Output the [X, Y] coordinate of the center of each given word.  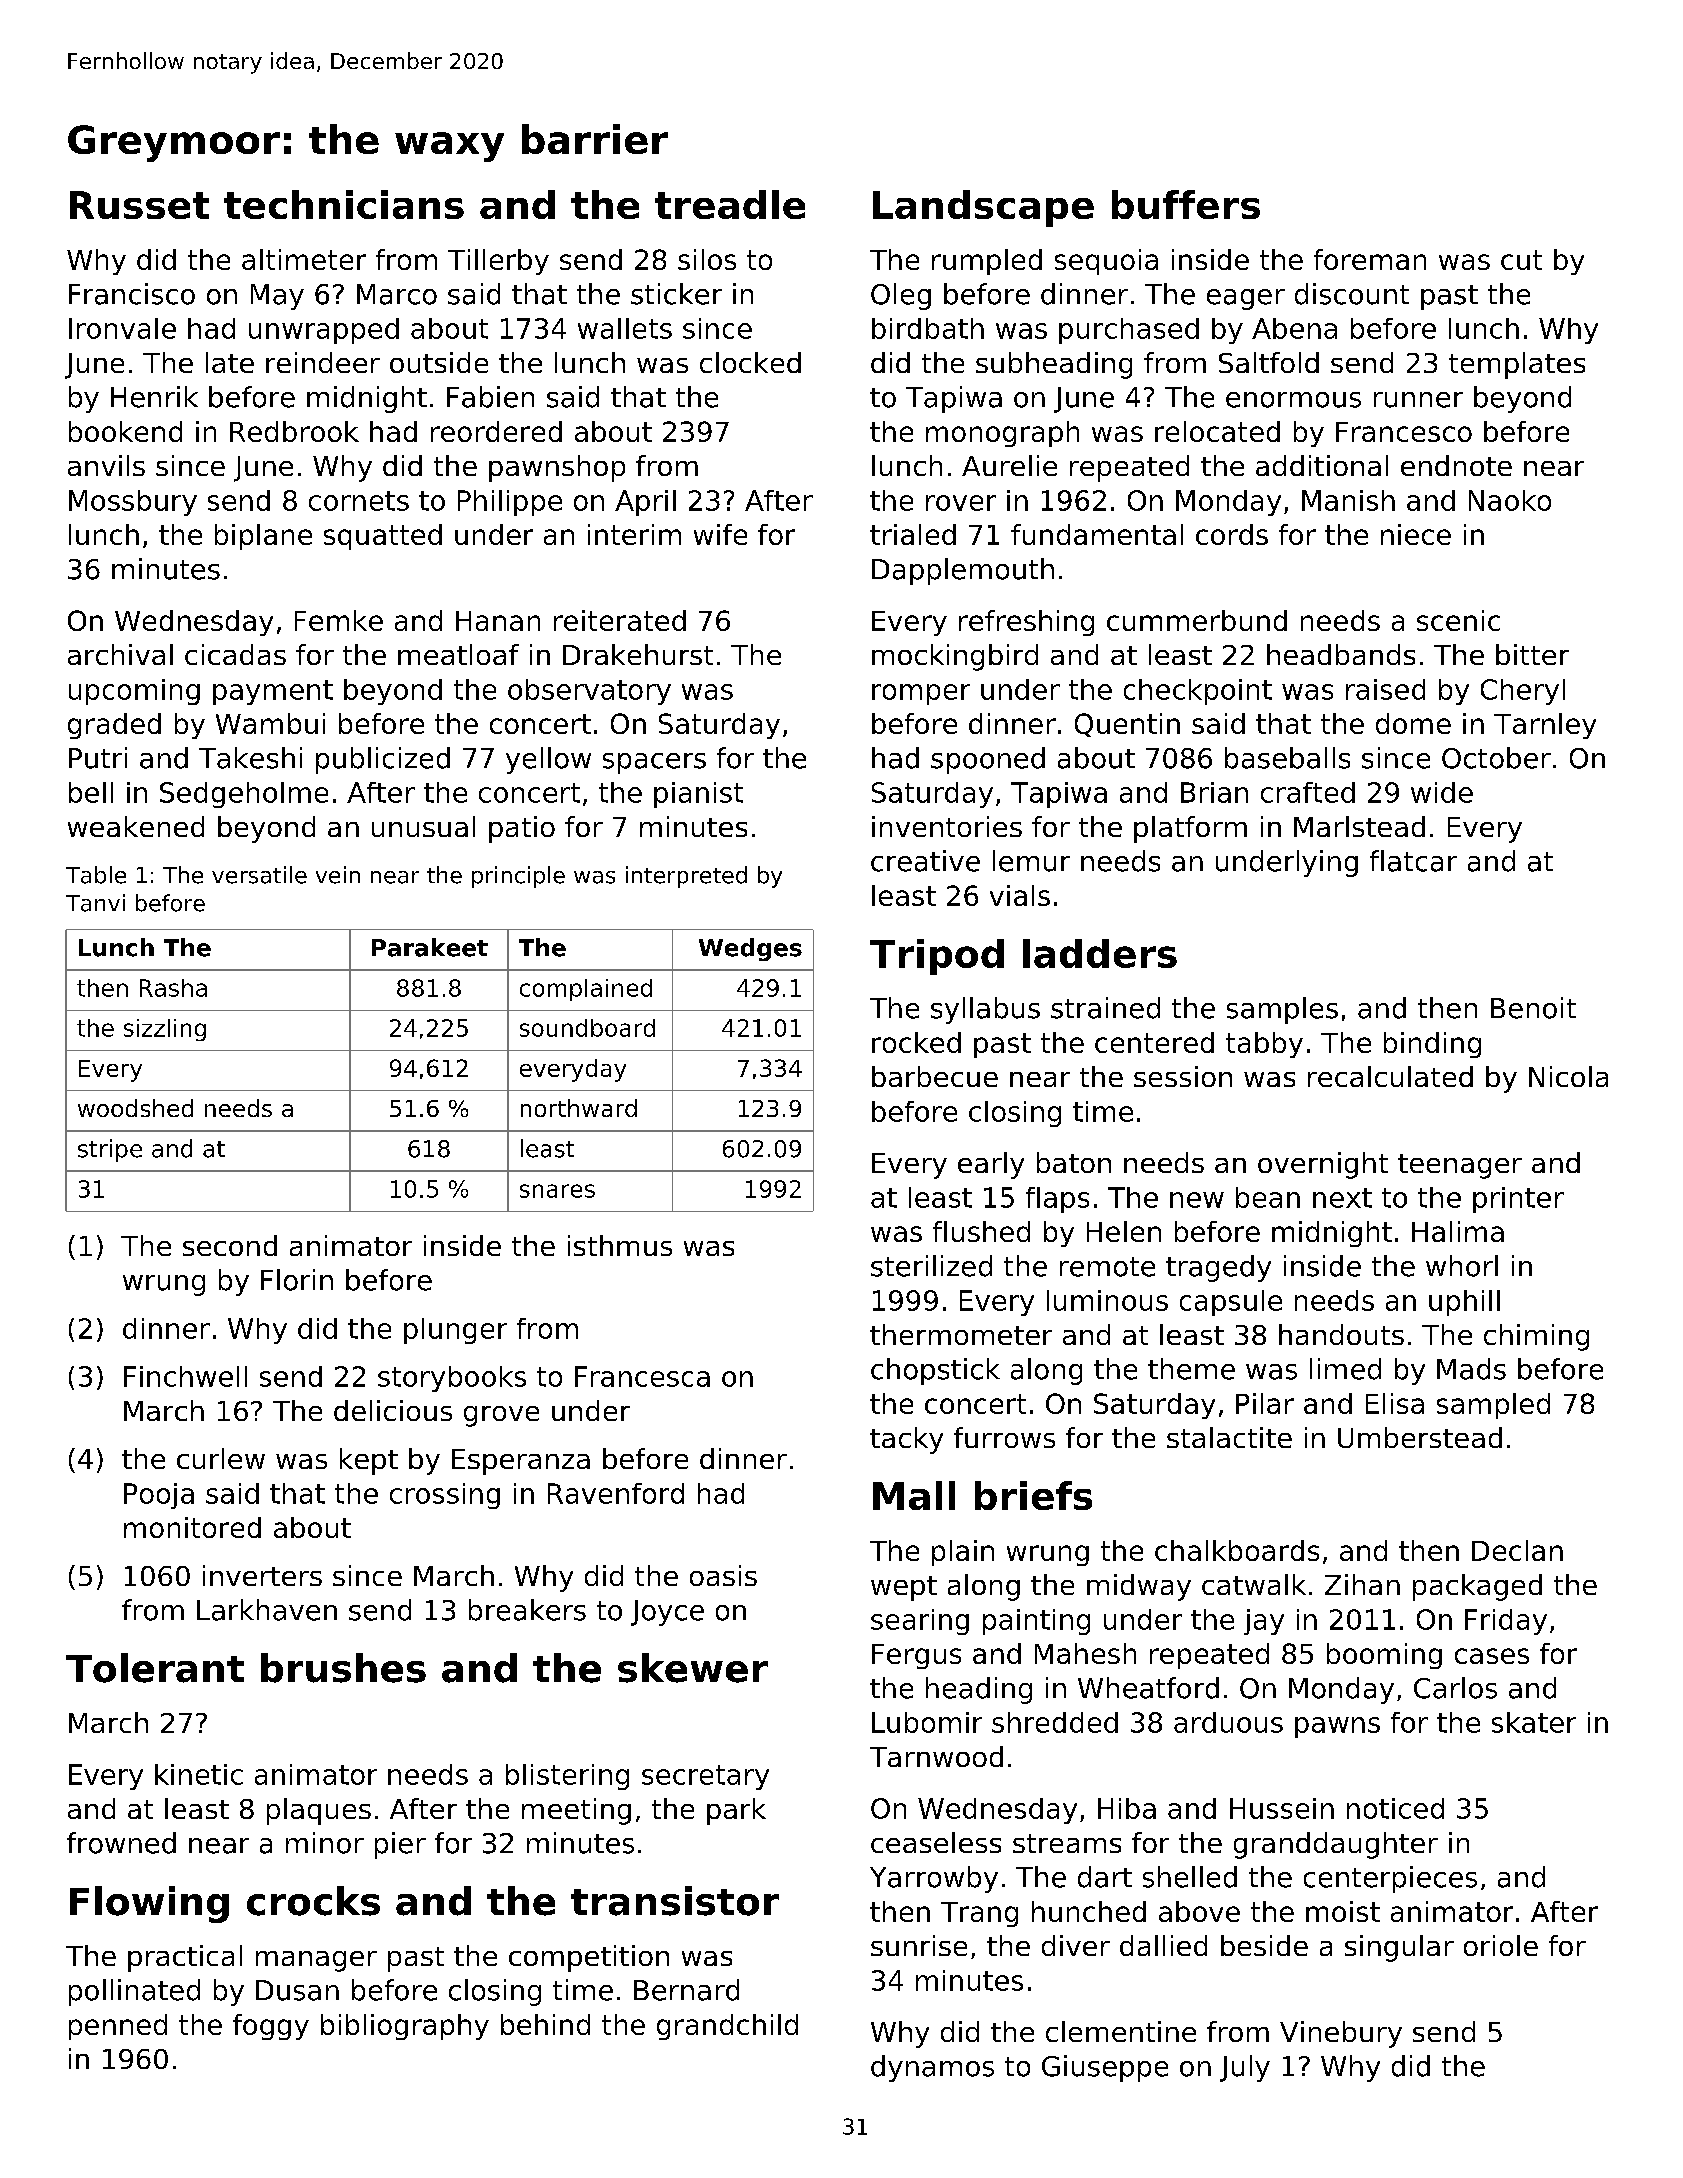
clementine [1121, 2031]
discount [1352, 294]
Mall [914, 1495]
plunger [455, 1331]
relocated [1217, 431]
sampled [1493, 1406]
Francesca [642, 1376]
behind [545, 2024]
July [1245, 2068]
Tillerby [498, 262]
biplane [263, 537]
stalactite [1229, 1437]
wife [720, 534]
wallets [625, 328]
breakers [527, 1610]
